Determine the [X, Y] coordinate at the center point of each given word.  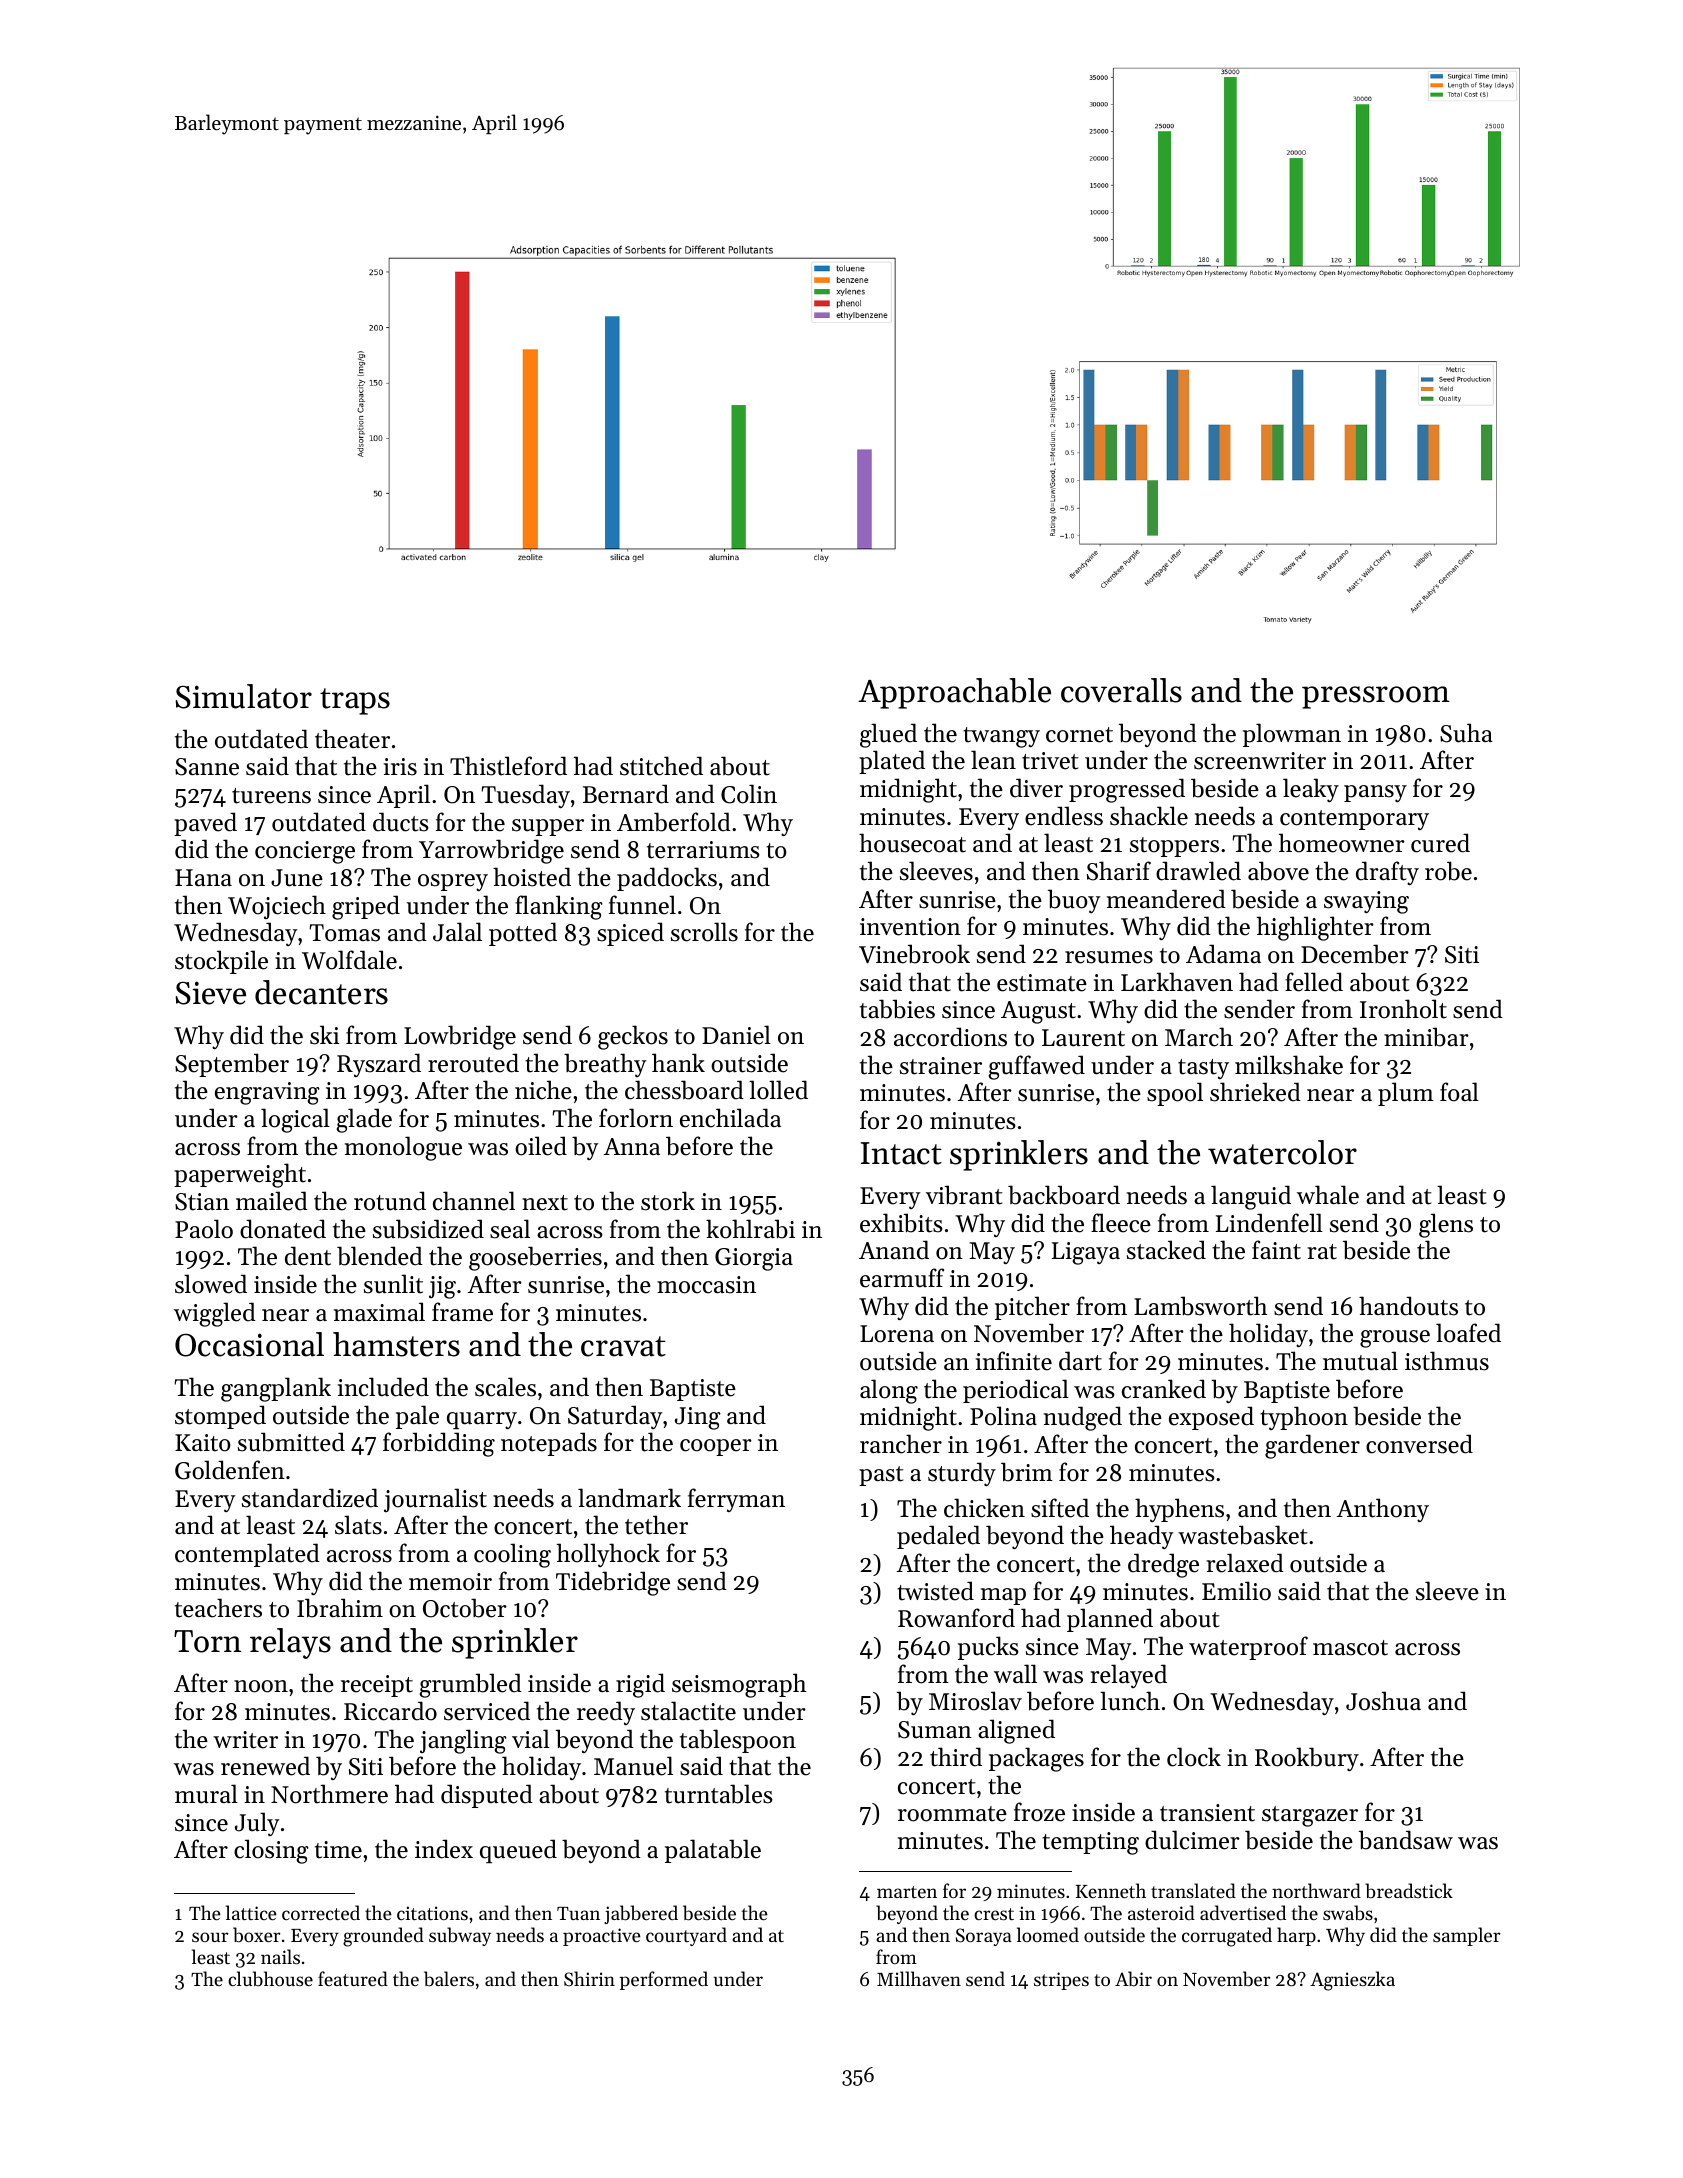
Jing [698, 1418]
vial [531, 1738]
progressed [1127, 790]
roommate [952, 1814]
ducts [401, 822]
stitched [661, 766]
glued [888, 735]
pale [417, 1417]
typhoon [1304, 1418]
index [444, 1849]
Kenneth [1111, 1890]
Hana [203, 877]
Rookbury [1307, 1759]
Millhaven [919, 1978]
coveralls [1121, 690]
